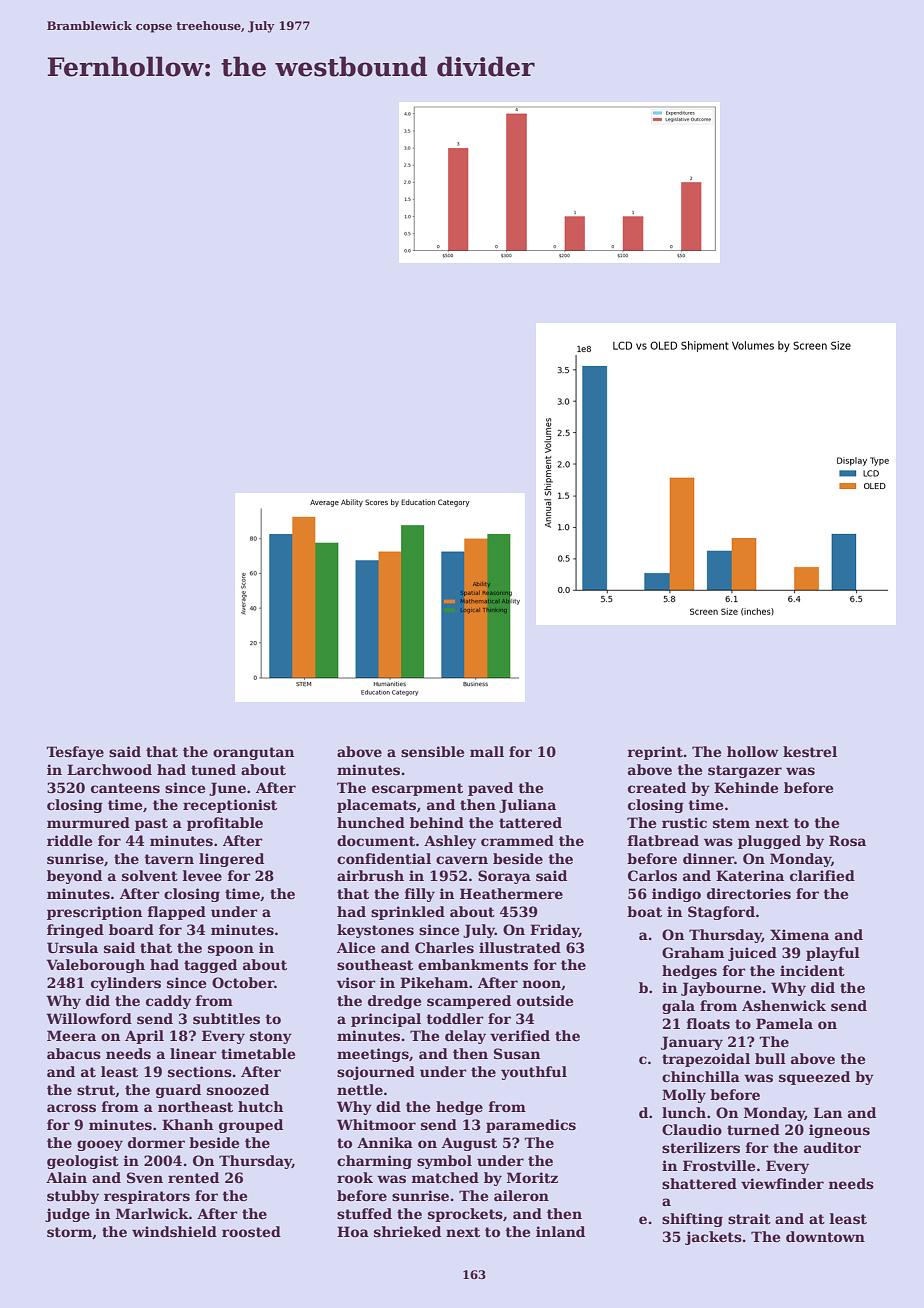 The width and height of the document is (924, 1308). Describe the element at coordinates (231, 860) in the document. I see `lingered` at that location.
